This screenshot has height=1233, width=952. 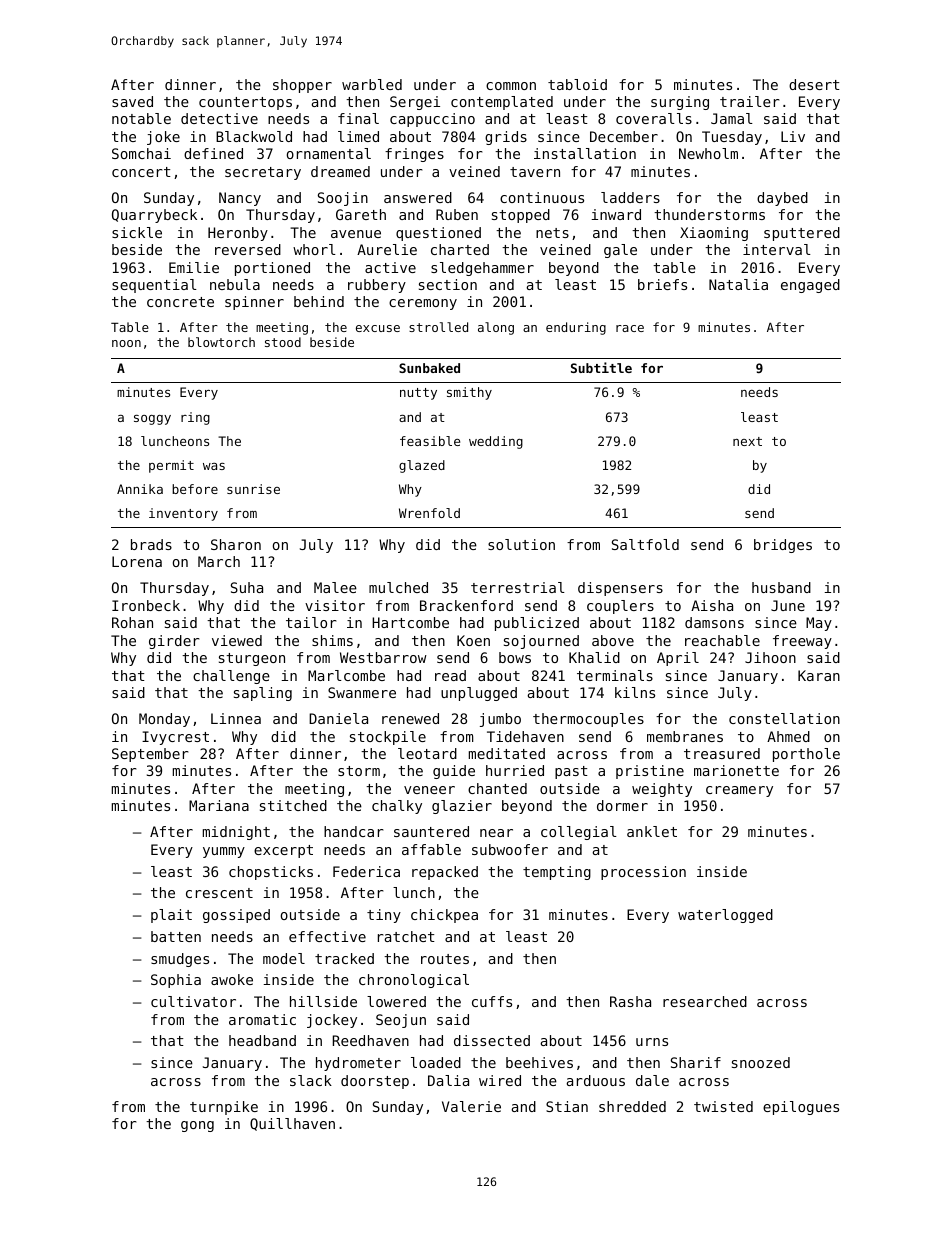 What do you see at coordinates (518, 587) in the screenshot?
I see `terrestrial` at bounding box center [518, 587].
